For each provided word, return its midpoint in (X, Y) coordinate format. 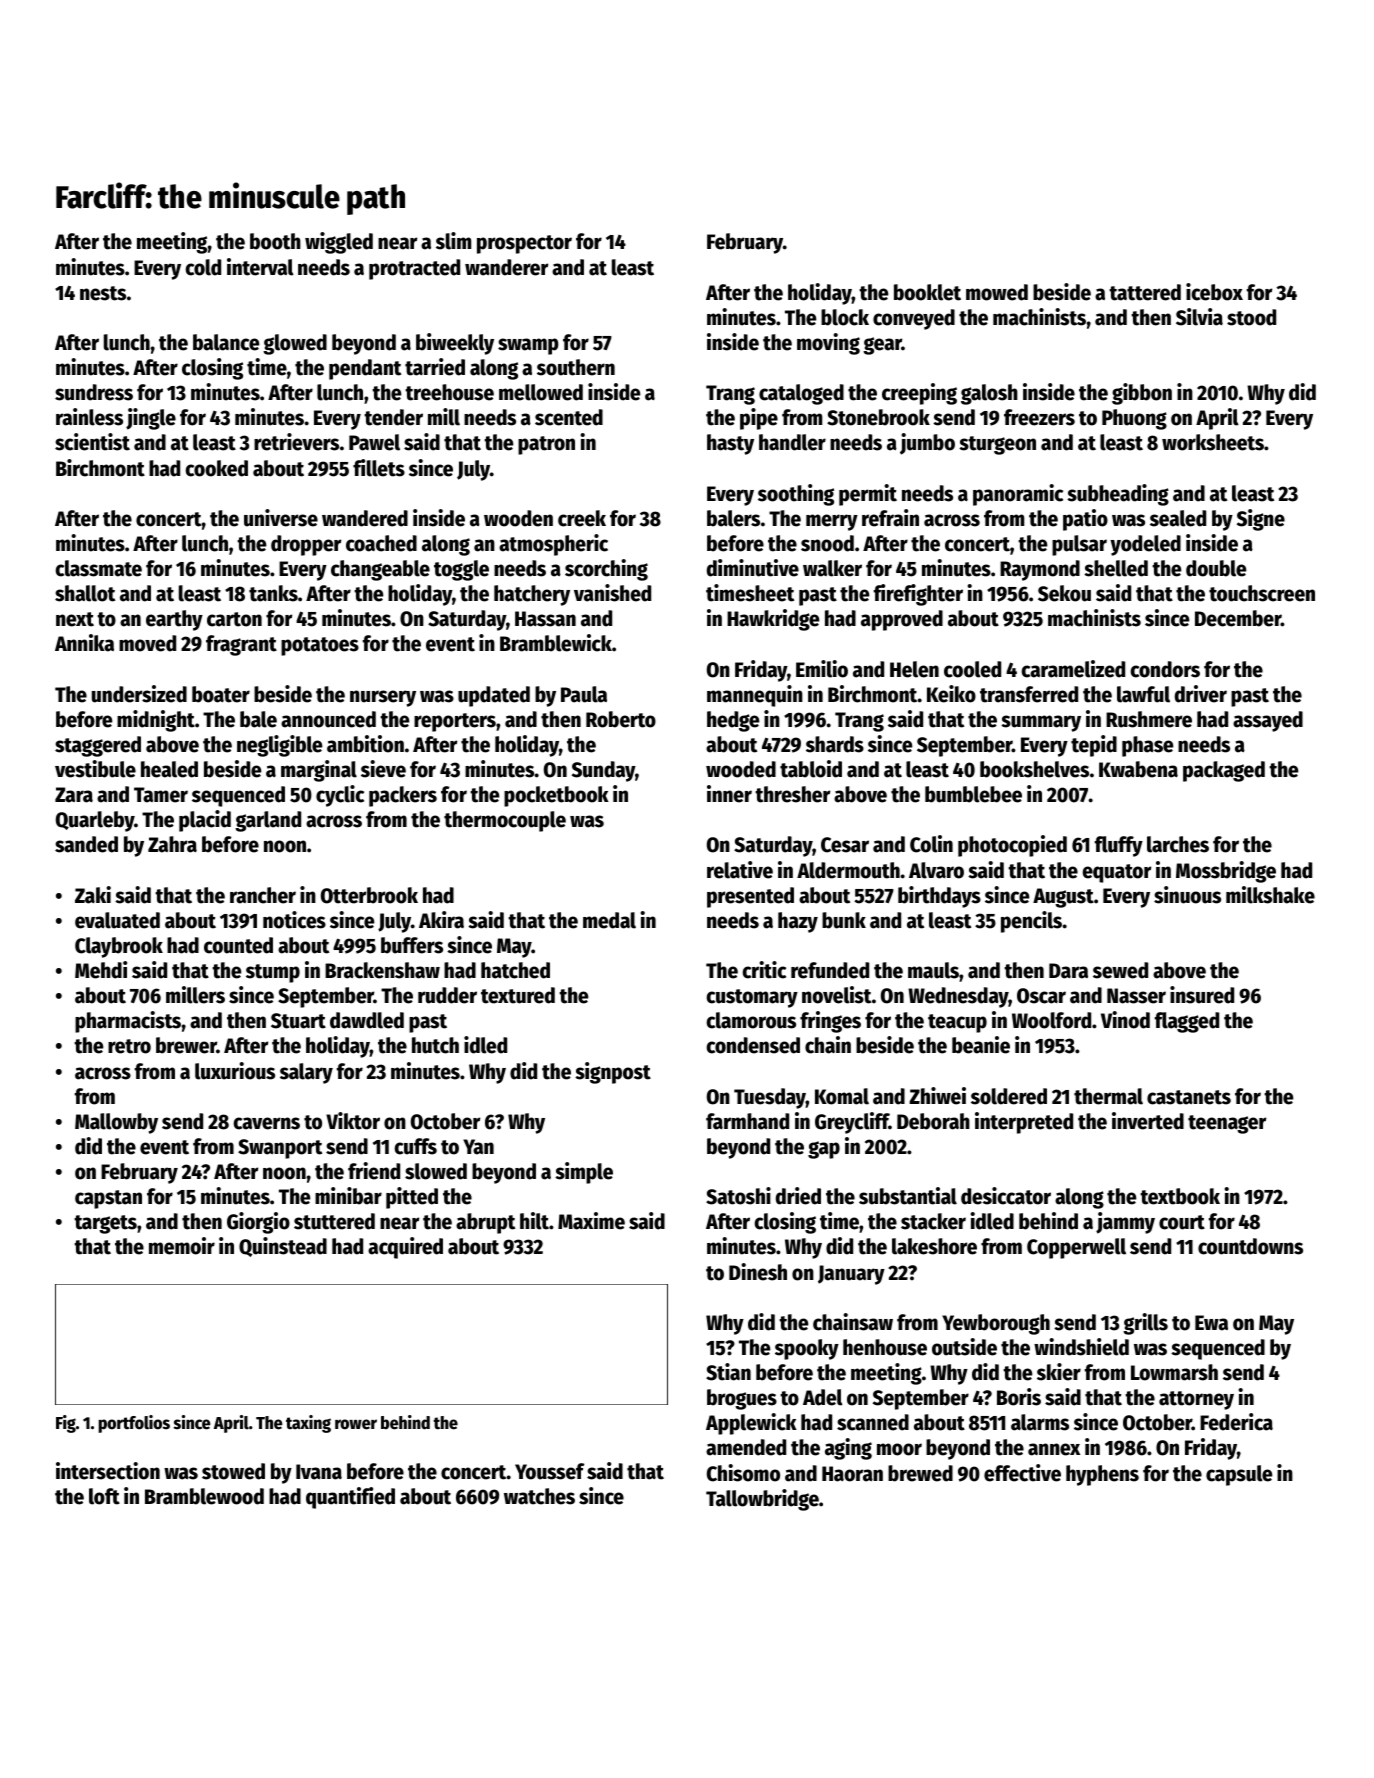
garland (268, 821)
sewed (1120, 970)
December (1238, 618)
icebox (1214, 292)
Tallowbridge (762, 1500)
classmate (98, 568)
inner (729, 794)
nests (103, 293)
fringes (830, 1022)
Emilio (822, 669)
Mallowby (116, 1123)
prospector (524, 244)
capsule (1239, 1475)
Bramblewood (204, 1496)
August (1063, 898)
